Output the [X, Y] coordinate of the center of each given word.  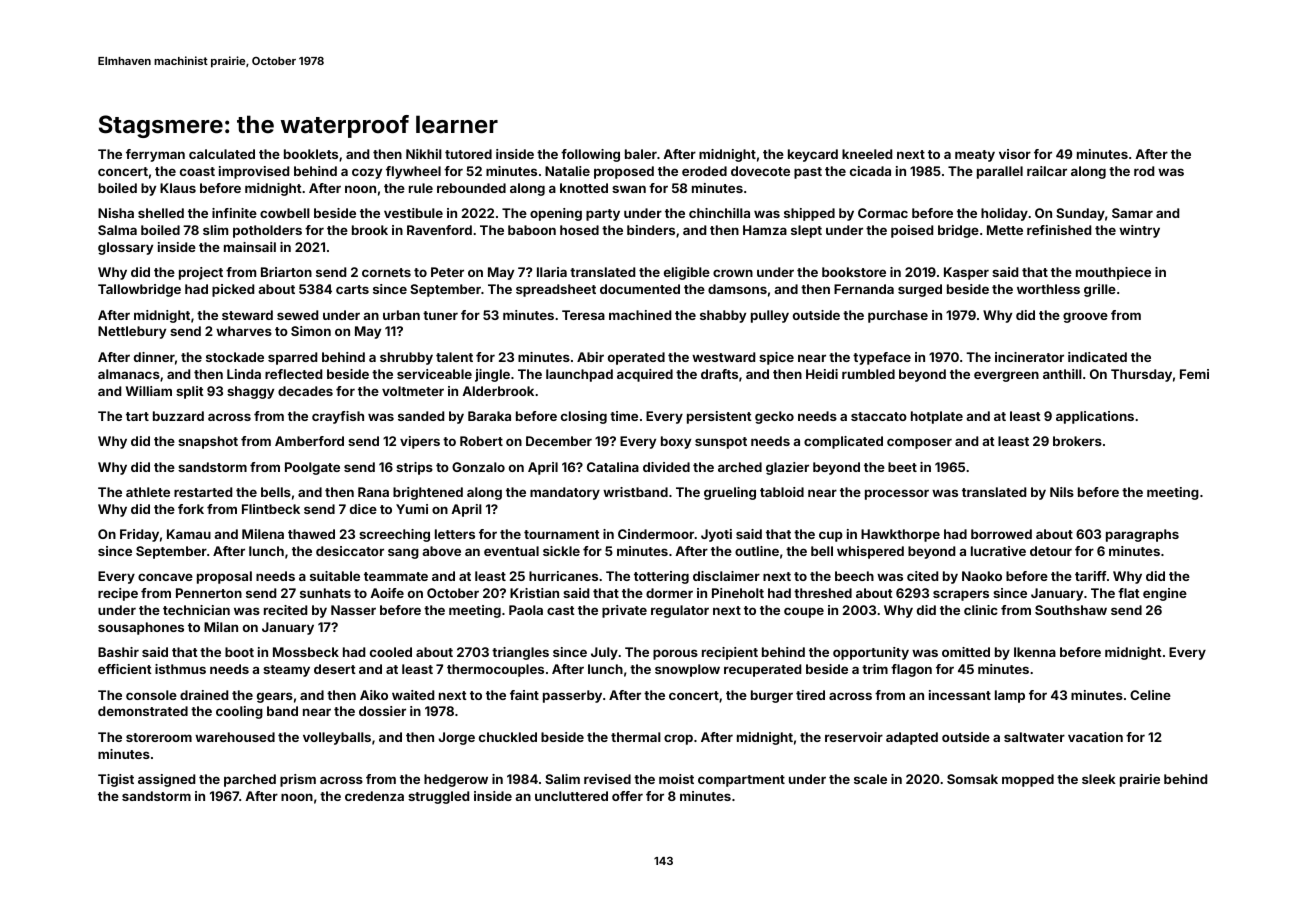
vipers [420, 442]
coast [197, 171]
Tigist [116, 780]
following [590, 155]
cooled [391, 652]
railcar [1047, 171]
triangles [520, 653]
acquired [645, 375]
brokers [1077, 441]
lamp [1010, 696]
